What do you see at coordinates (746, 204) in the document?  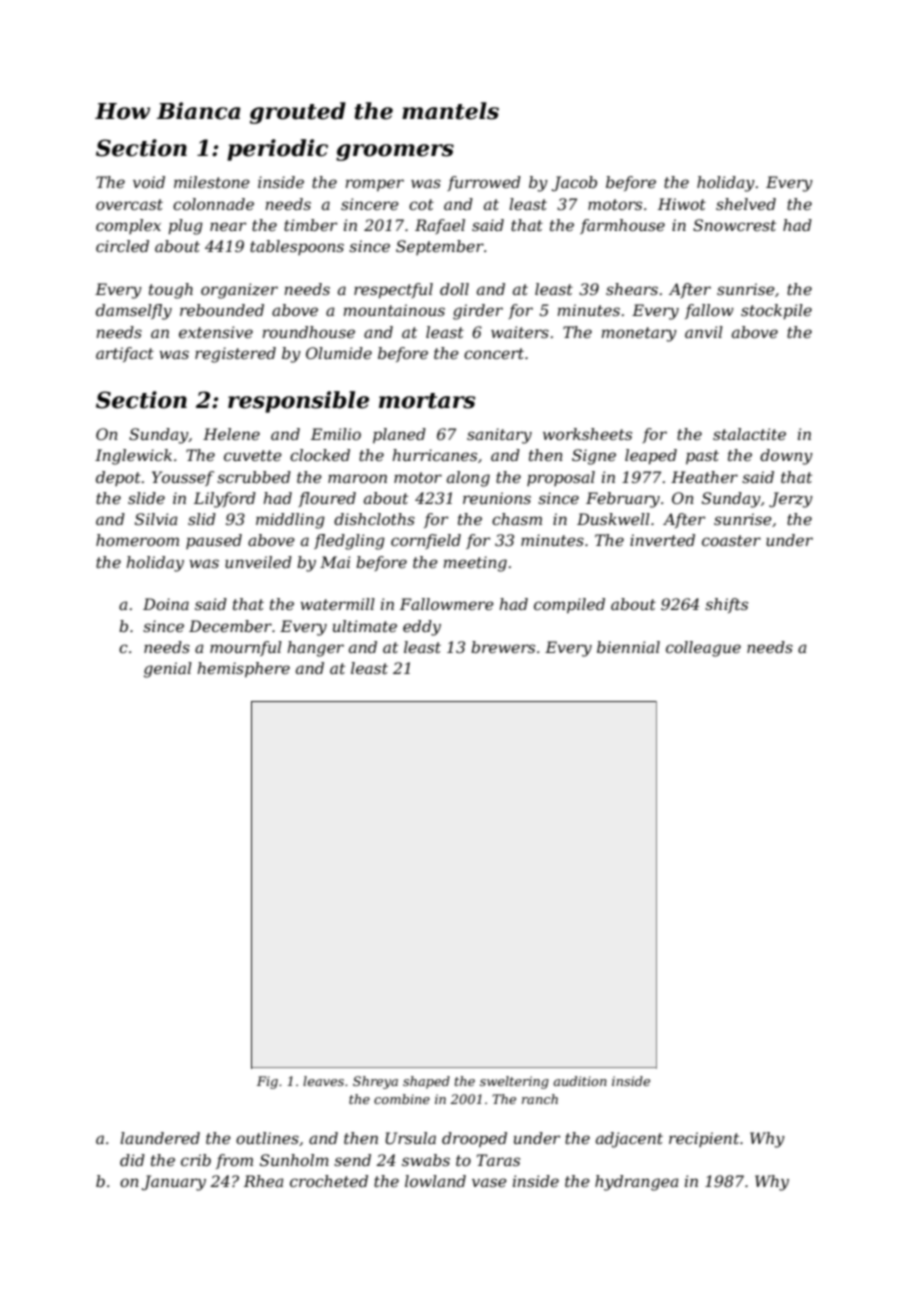 I see `shelved` at bounding box center [746, 204].
